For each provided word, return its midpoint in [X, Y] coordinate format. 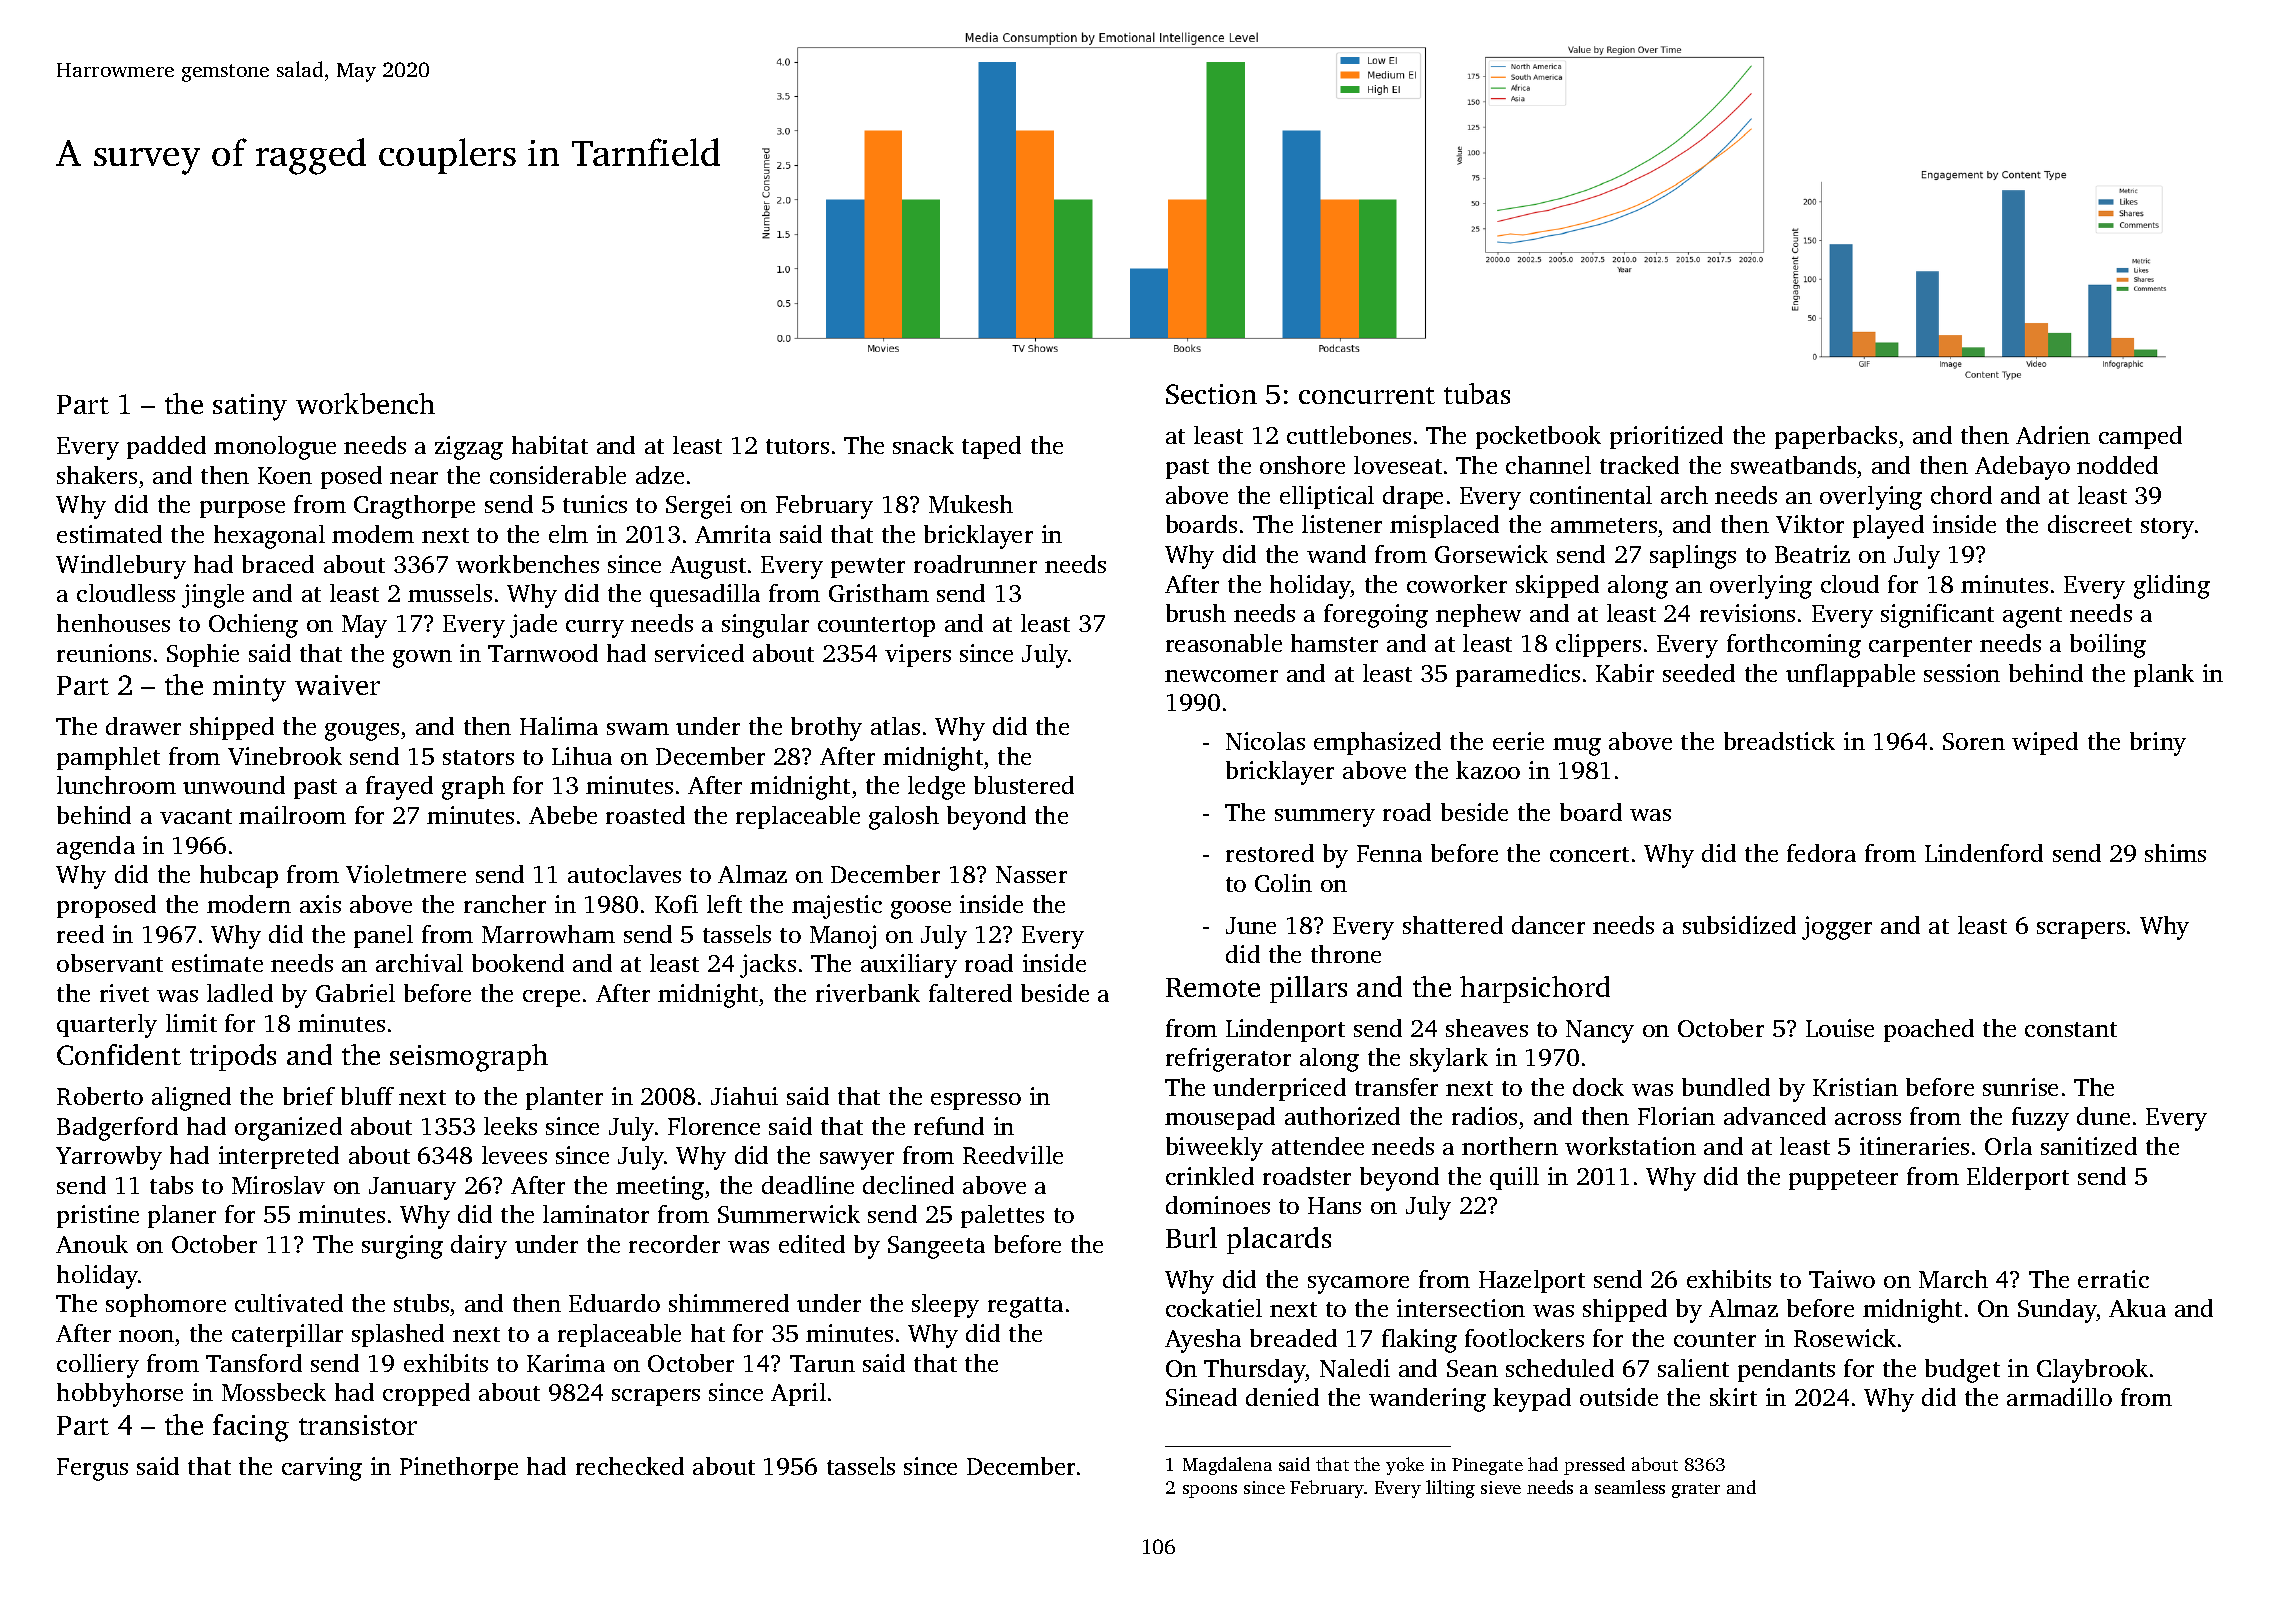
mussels [450, 593]
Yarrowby [109, 1158]
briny [2158, 744]
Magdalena [1227, 1466]
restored [1270, 853]
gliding [2172, 587]
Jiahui [744, 1096]
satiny [250, 407]
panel [383, 936]
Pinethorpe [459, 1468]
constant [2071, 1029]
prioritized [1666, 437]
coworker [1457, 584]
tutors [797, 446]
